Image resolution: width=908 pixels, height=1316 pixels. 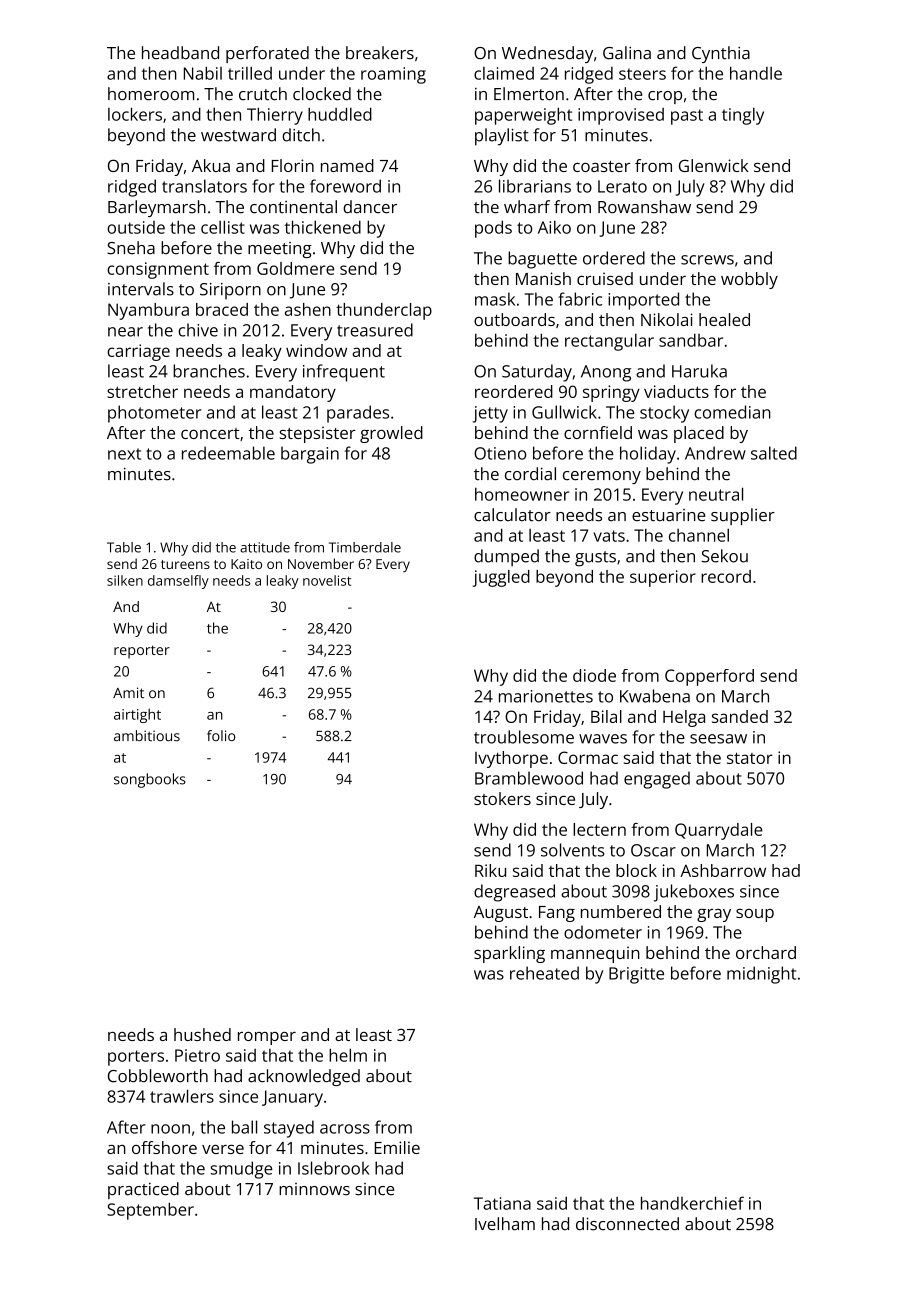 I want to click on Amit, so click(x=128, y=692).
